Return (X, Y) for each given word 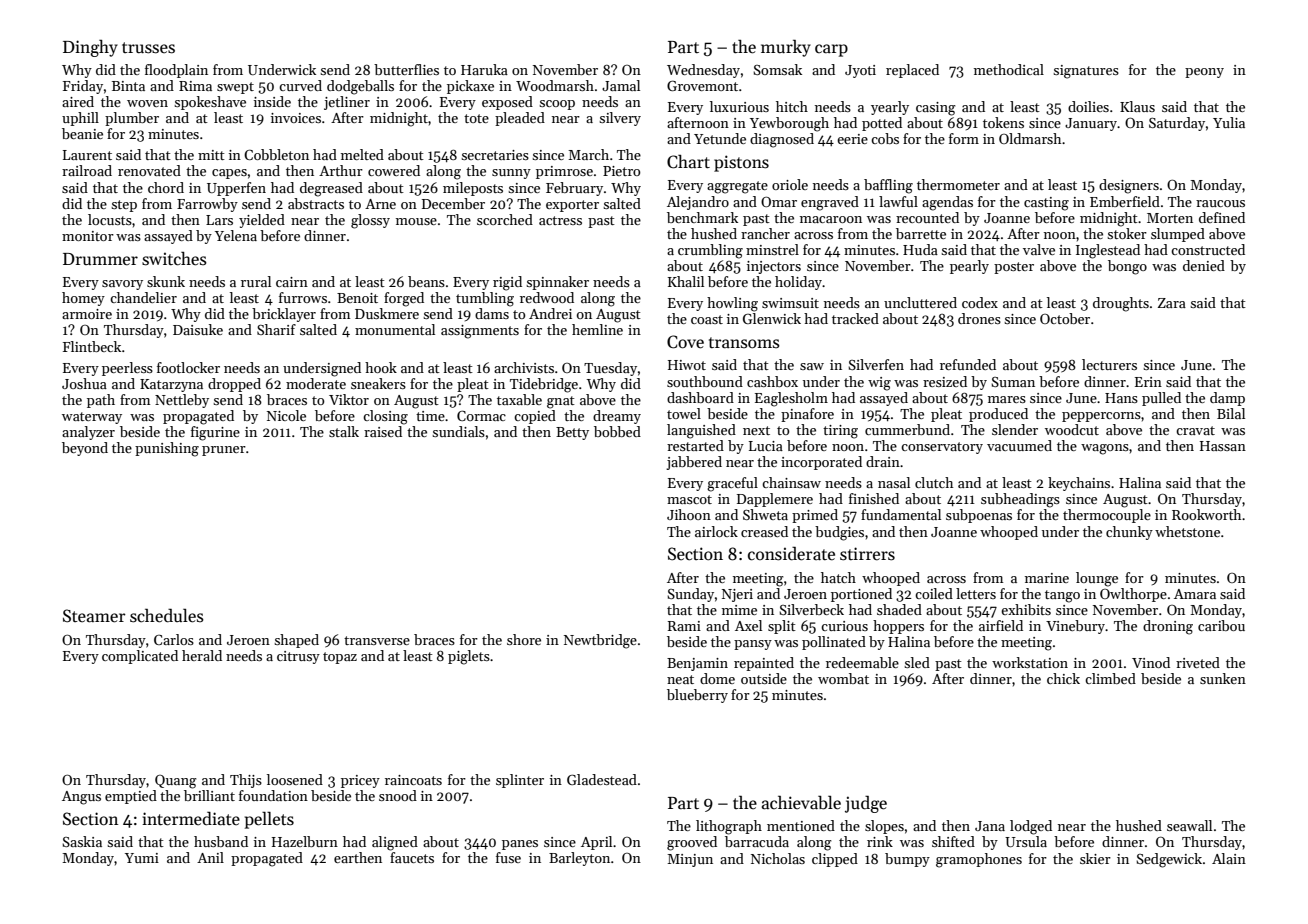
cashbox (772, 381)
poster (1014, 268)
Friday (83, 87)
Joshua (84, 383)
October (1065, 318)
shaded (899, 609)
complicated (140, 657)
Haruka (484, 69)
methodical (1009, 69)
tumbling (485, 299)
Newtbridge (600, 641)
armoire (87, 314)
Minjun (690, 860)
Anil (210, 857)
